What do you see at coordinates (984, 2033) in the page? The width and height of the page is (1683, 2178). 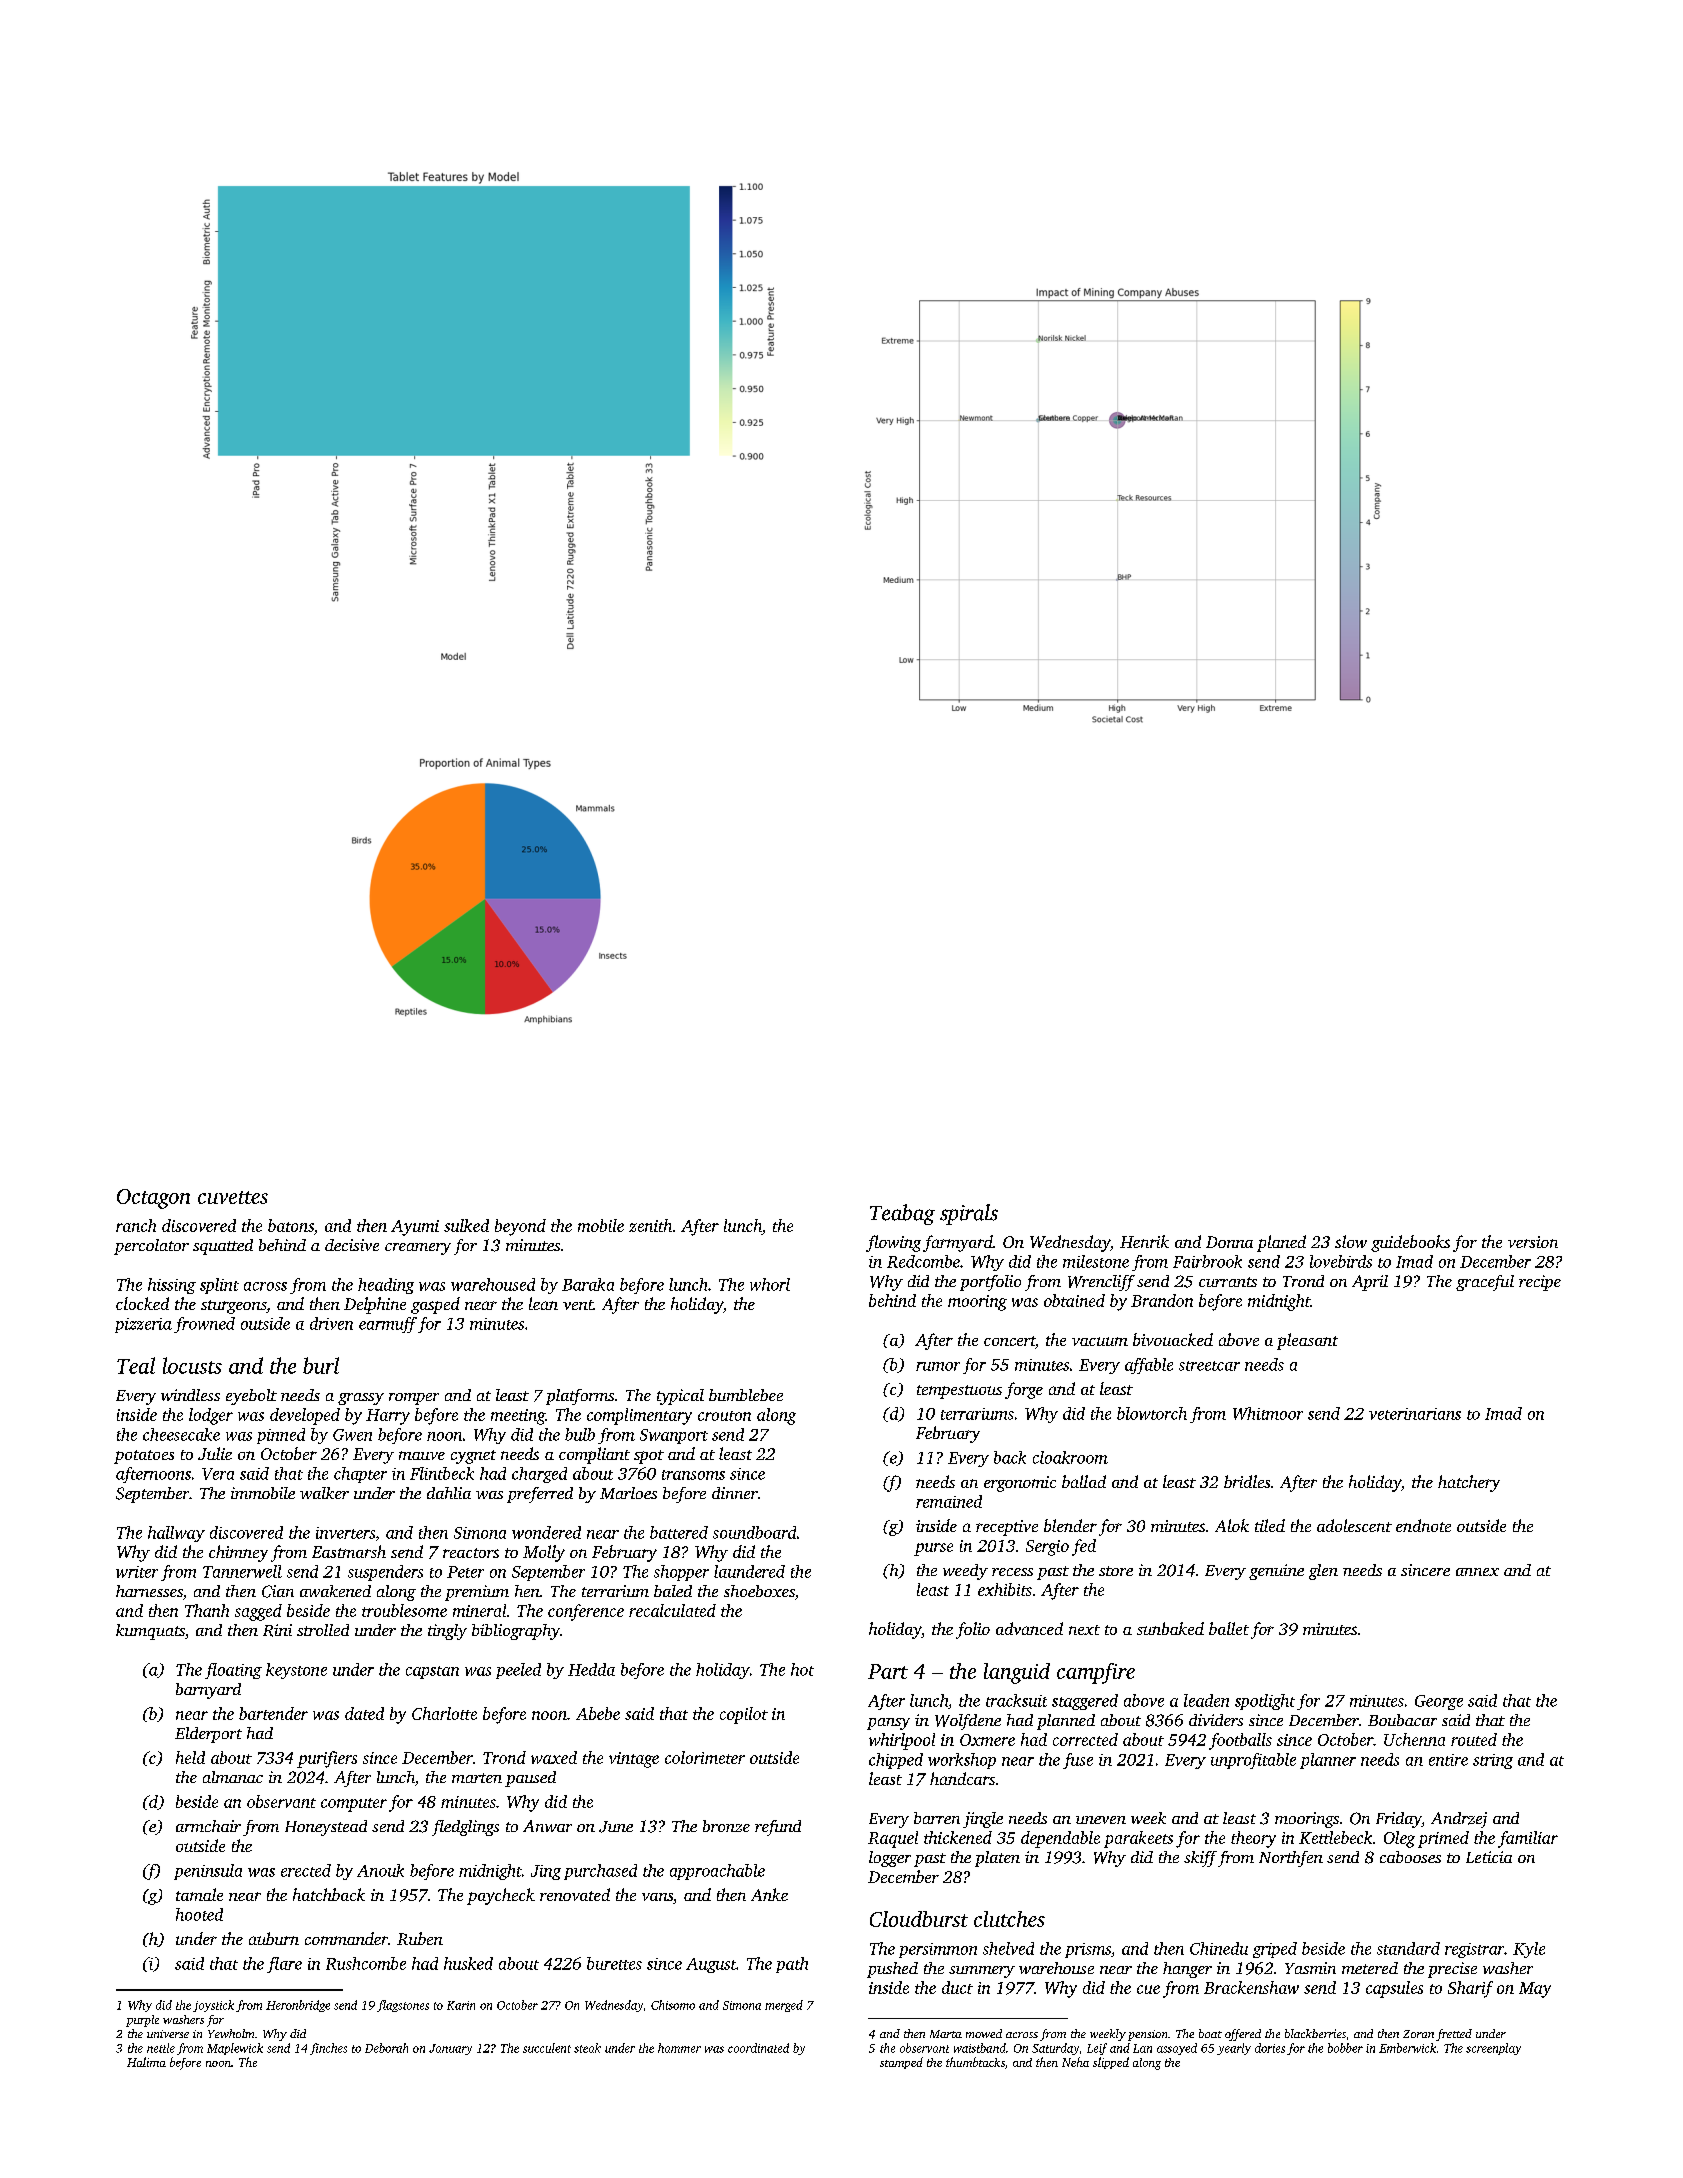 I see `mowed` at bounding box center [984, 2033].
